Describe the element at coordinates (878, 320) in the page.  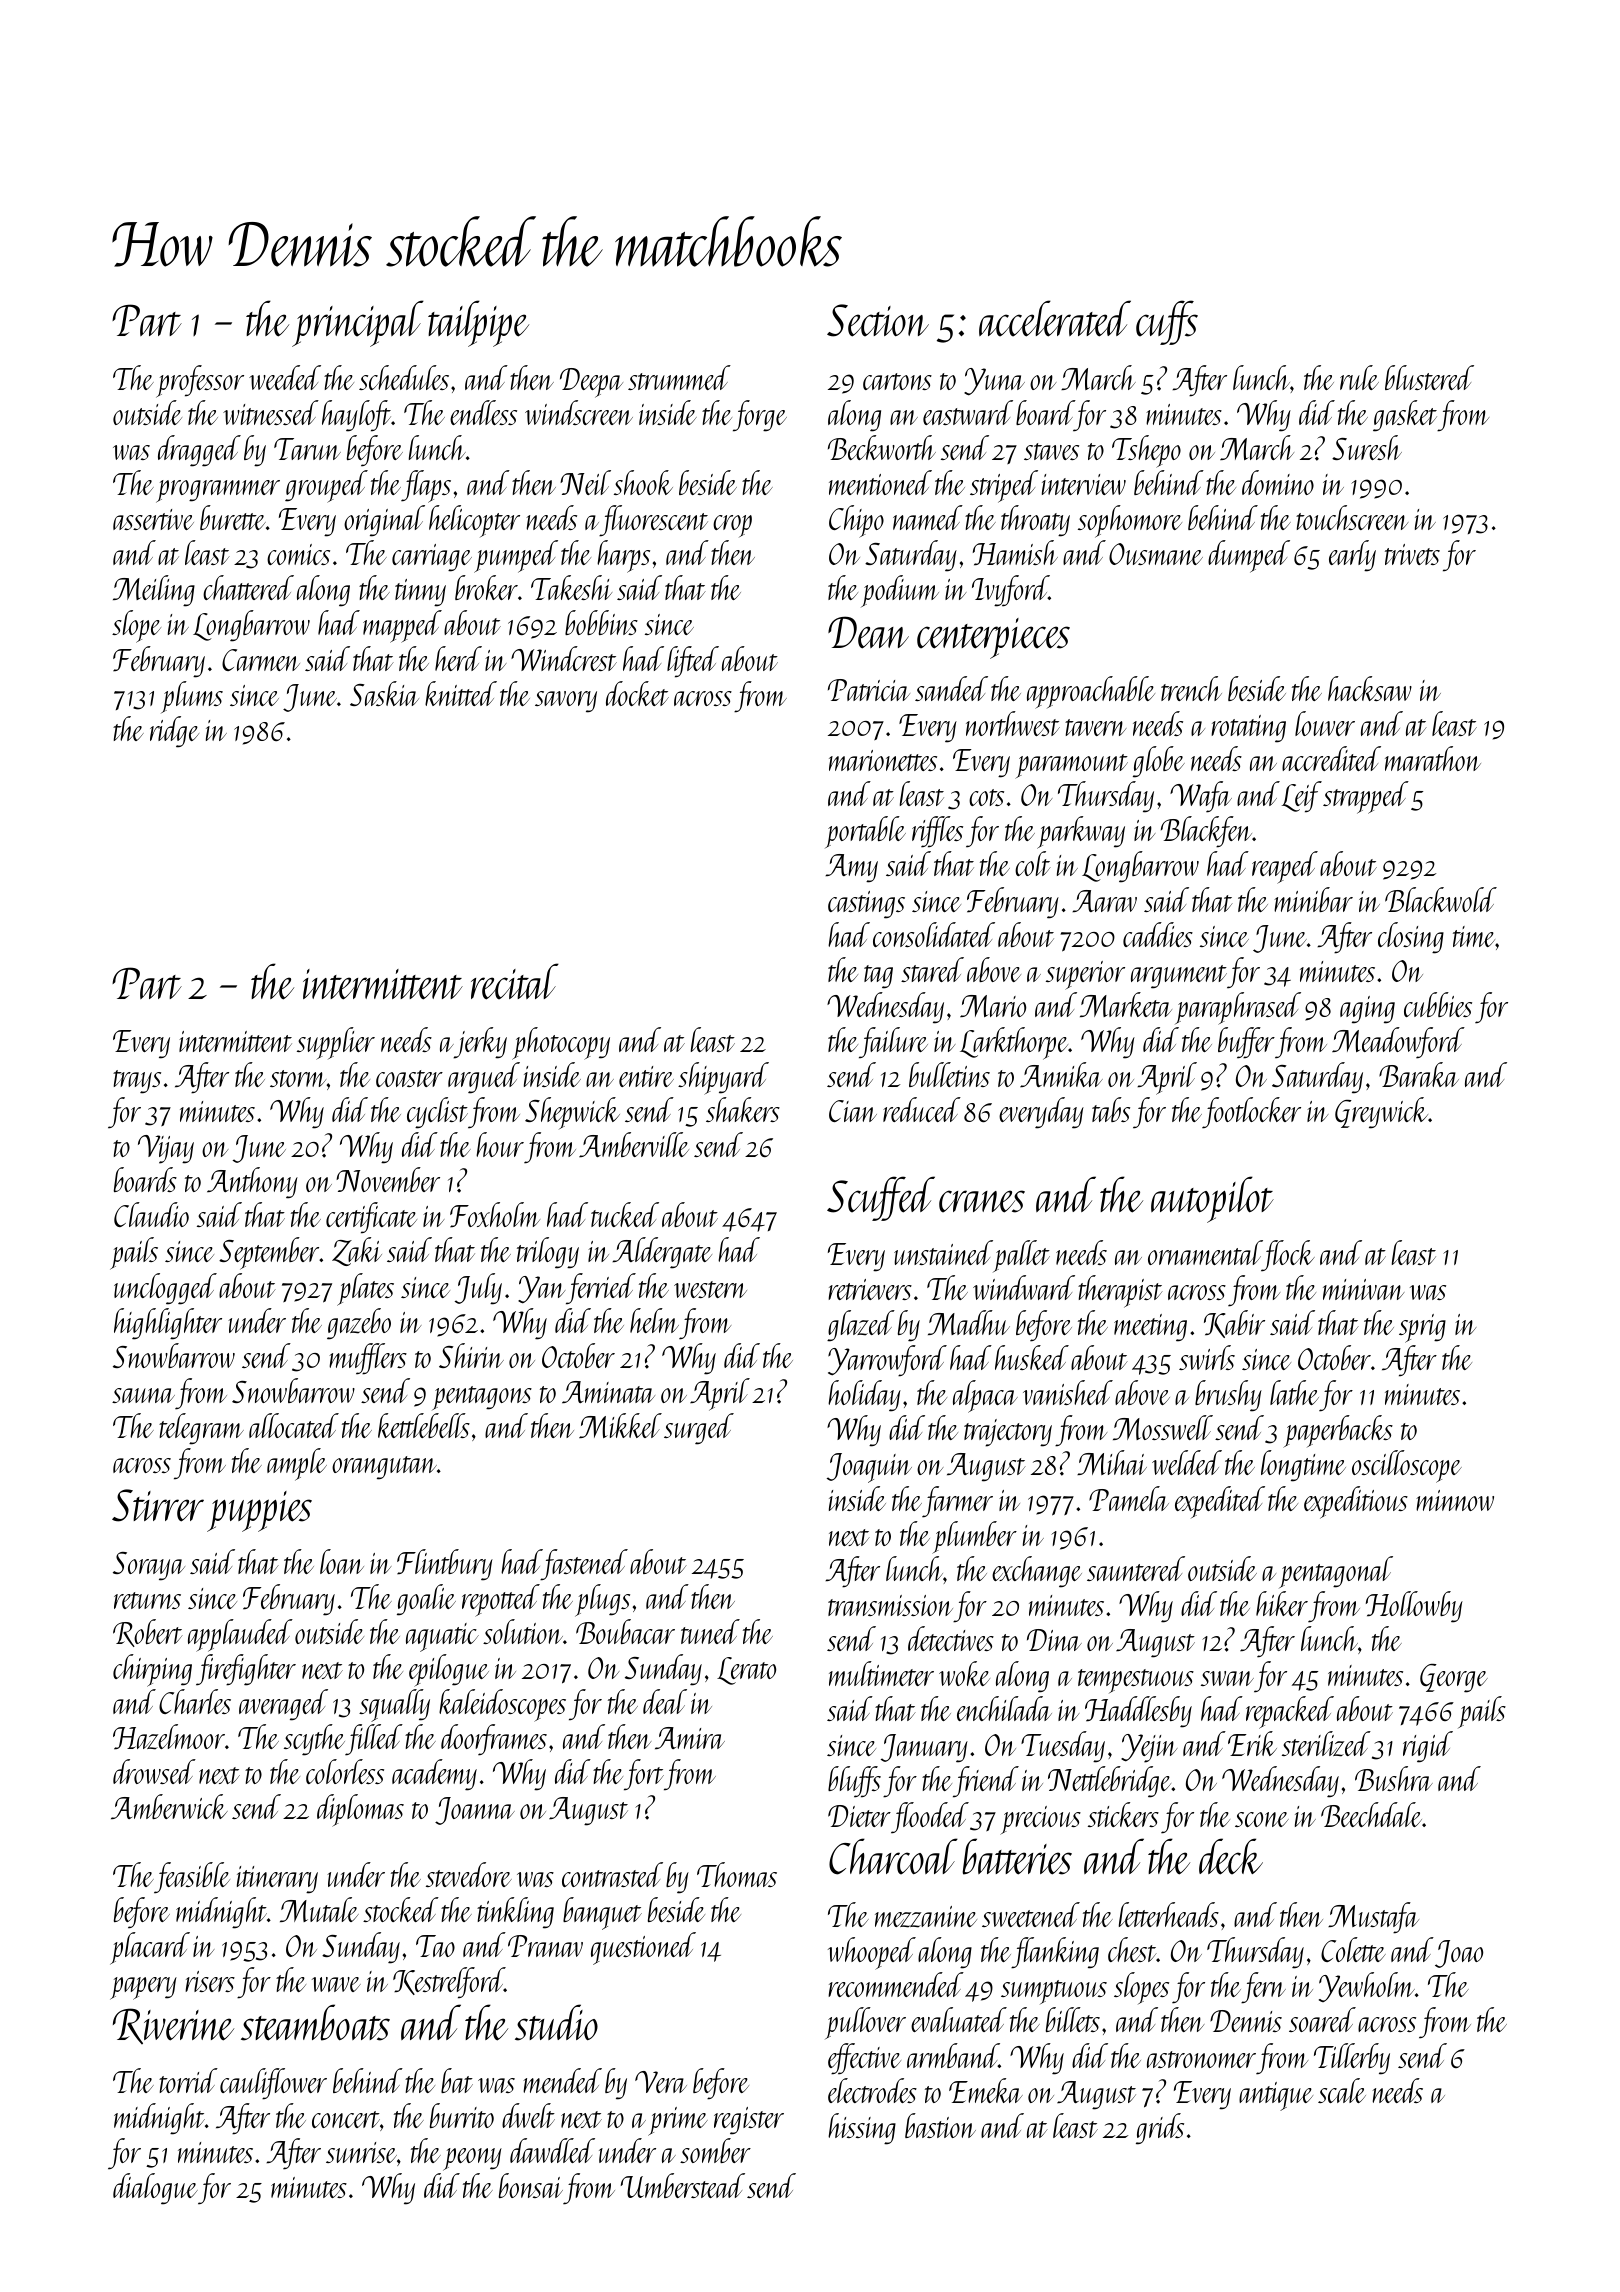
I see `Section` at that location.
